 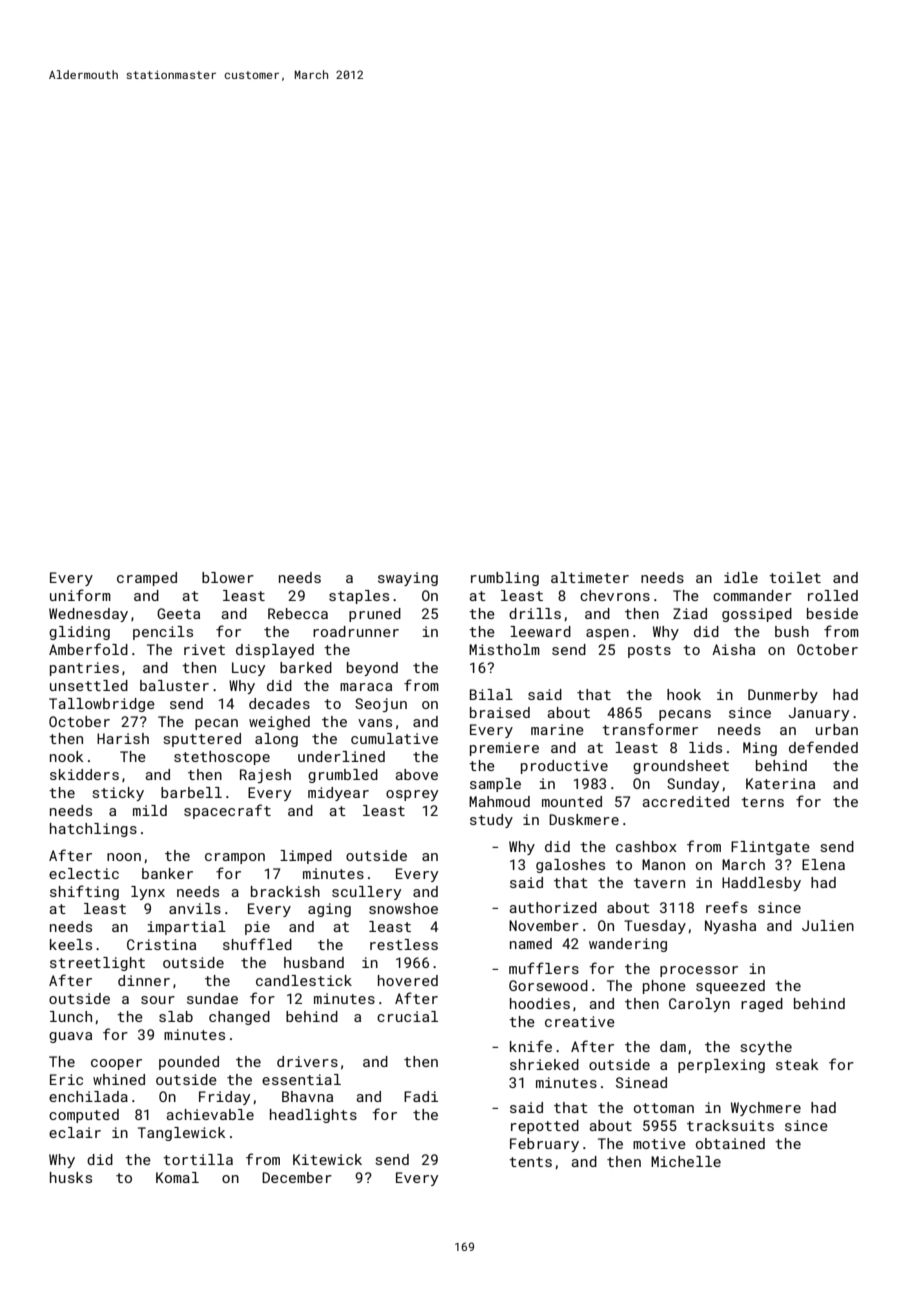 What do you see at coordinates (177, 1177) in the document?
I see `Komal` at bounding box center [177, 1177].
